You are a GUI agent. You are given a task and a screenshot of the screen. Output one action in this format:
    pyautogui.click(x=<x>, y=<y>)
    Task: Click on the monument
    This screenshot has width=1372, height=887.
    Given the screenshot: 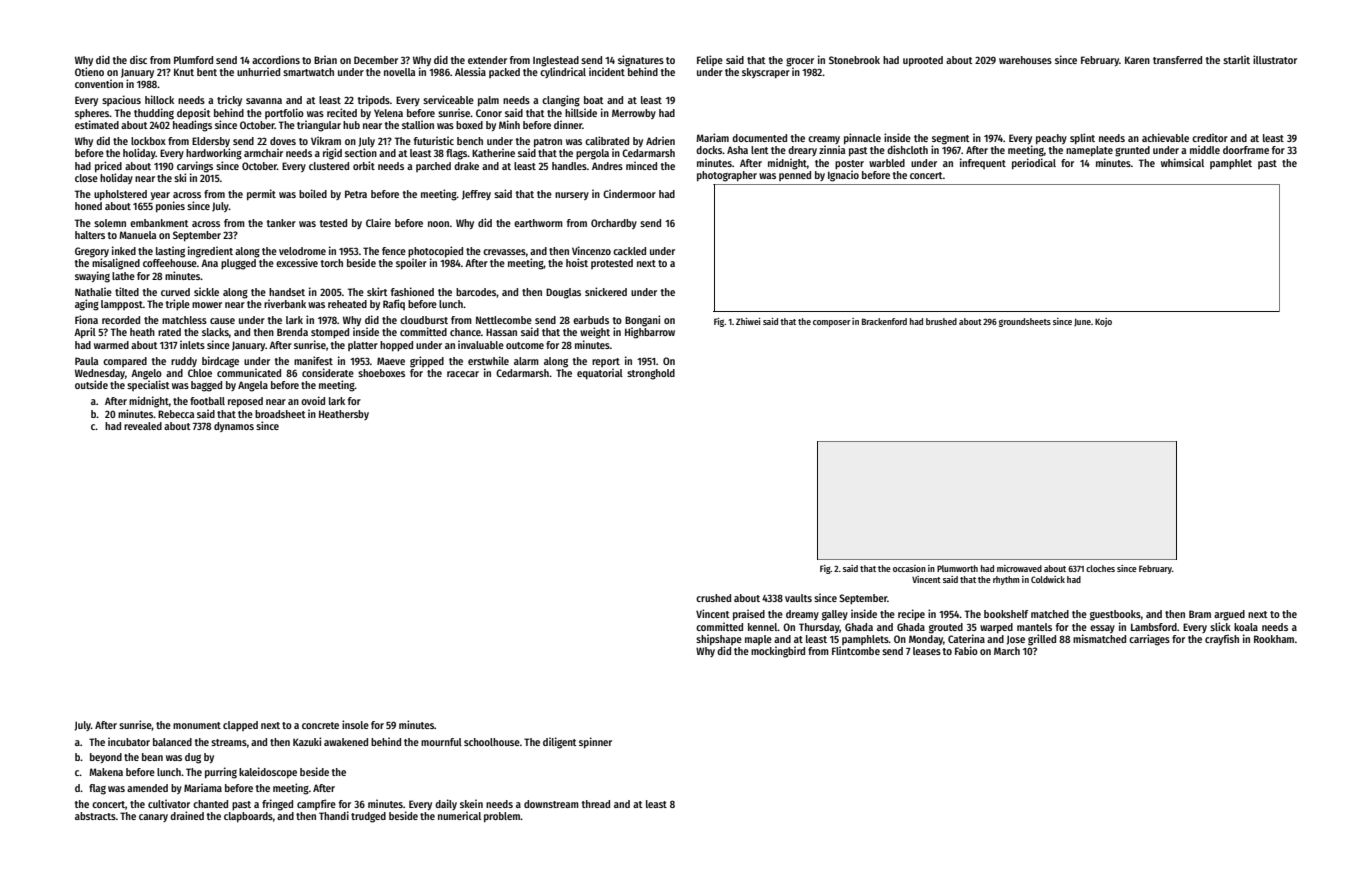 What is the action you would take?
    pyautogui.click(x=197, y=725)
